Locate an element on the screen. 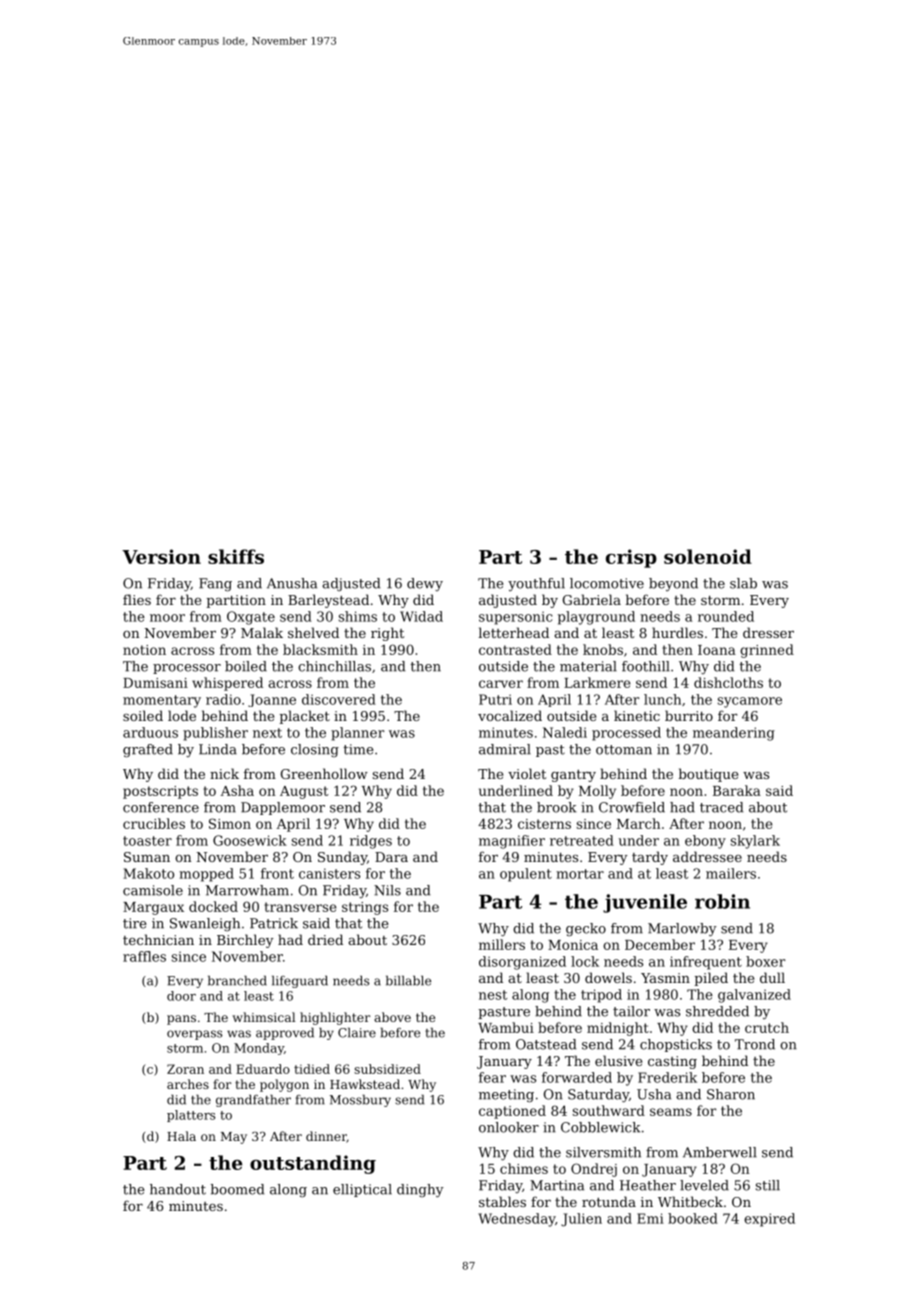 This screenshot has width=924, height=1308. Hala is located at coordinates (181, 1136).
